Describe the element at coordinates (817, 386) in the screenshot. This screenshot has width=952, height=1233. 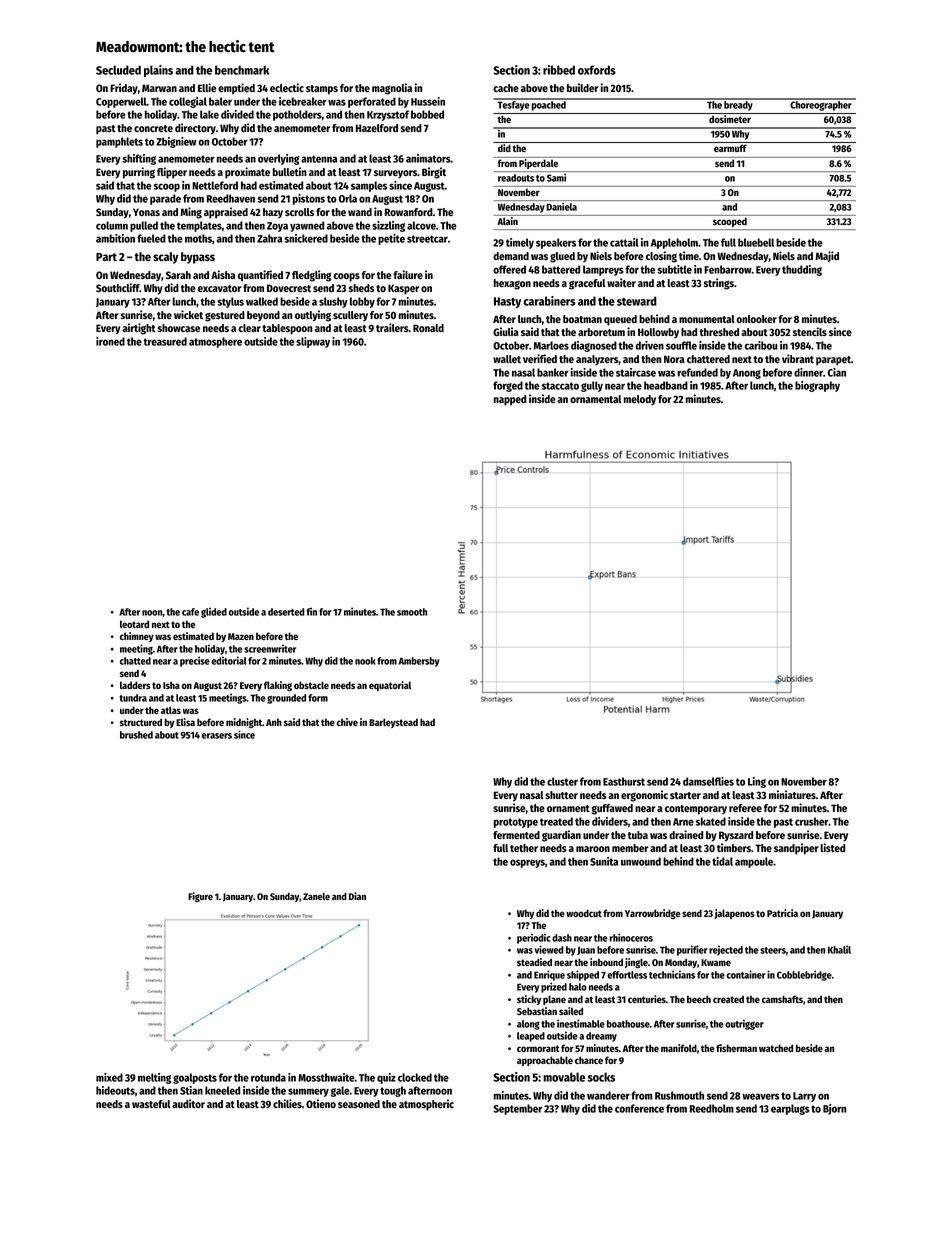
I see `biography` at that location.
